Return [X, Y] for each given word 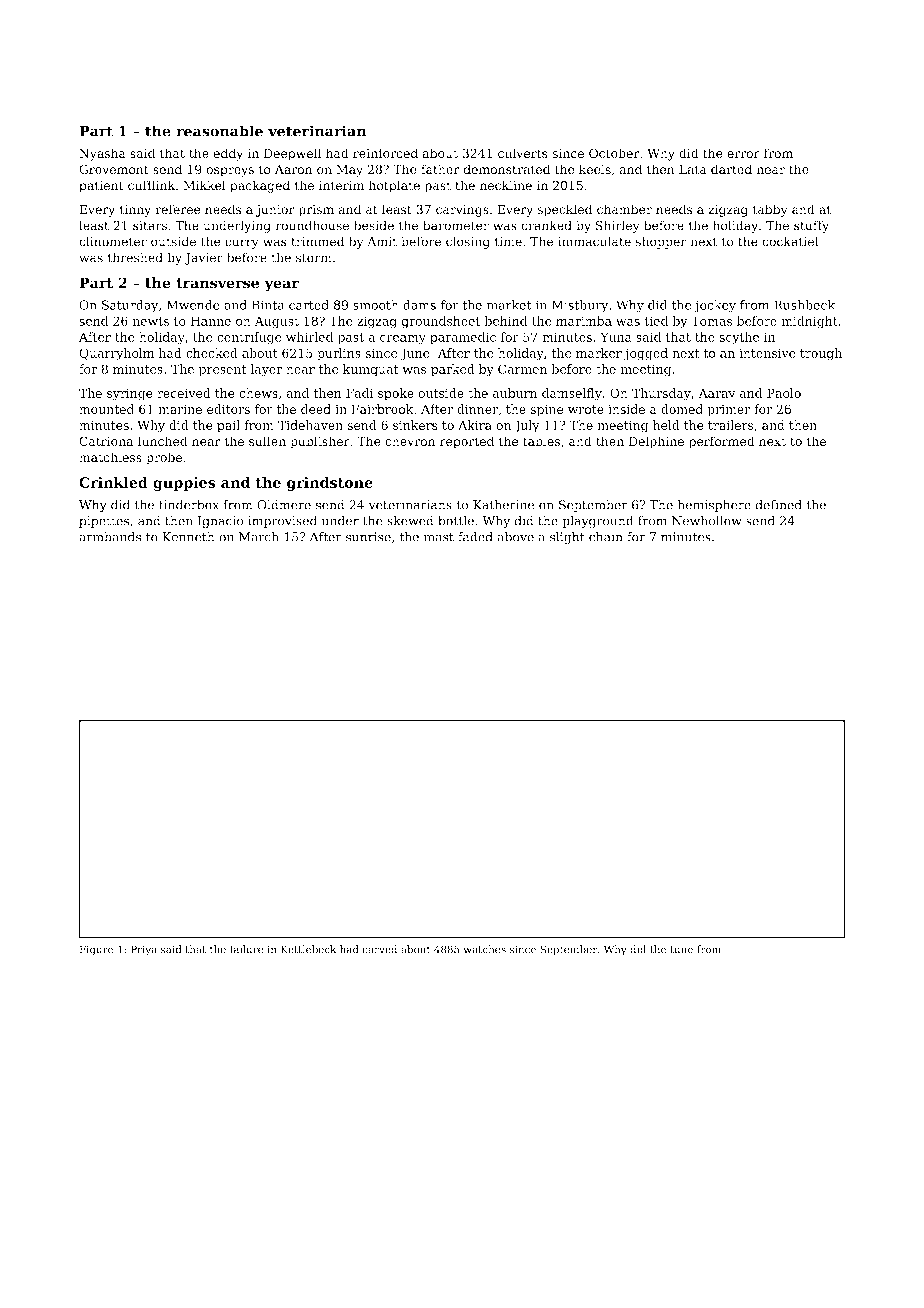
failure [246, 949]
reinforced [385, 153]
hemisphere [714, 506]
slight [567, 538]
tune [682, 950]
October [614, 153]
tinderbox [189, 505]
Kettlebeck [308, 949]
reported [467, 442]
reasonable [219, 131]
